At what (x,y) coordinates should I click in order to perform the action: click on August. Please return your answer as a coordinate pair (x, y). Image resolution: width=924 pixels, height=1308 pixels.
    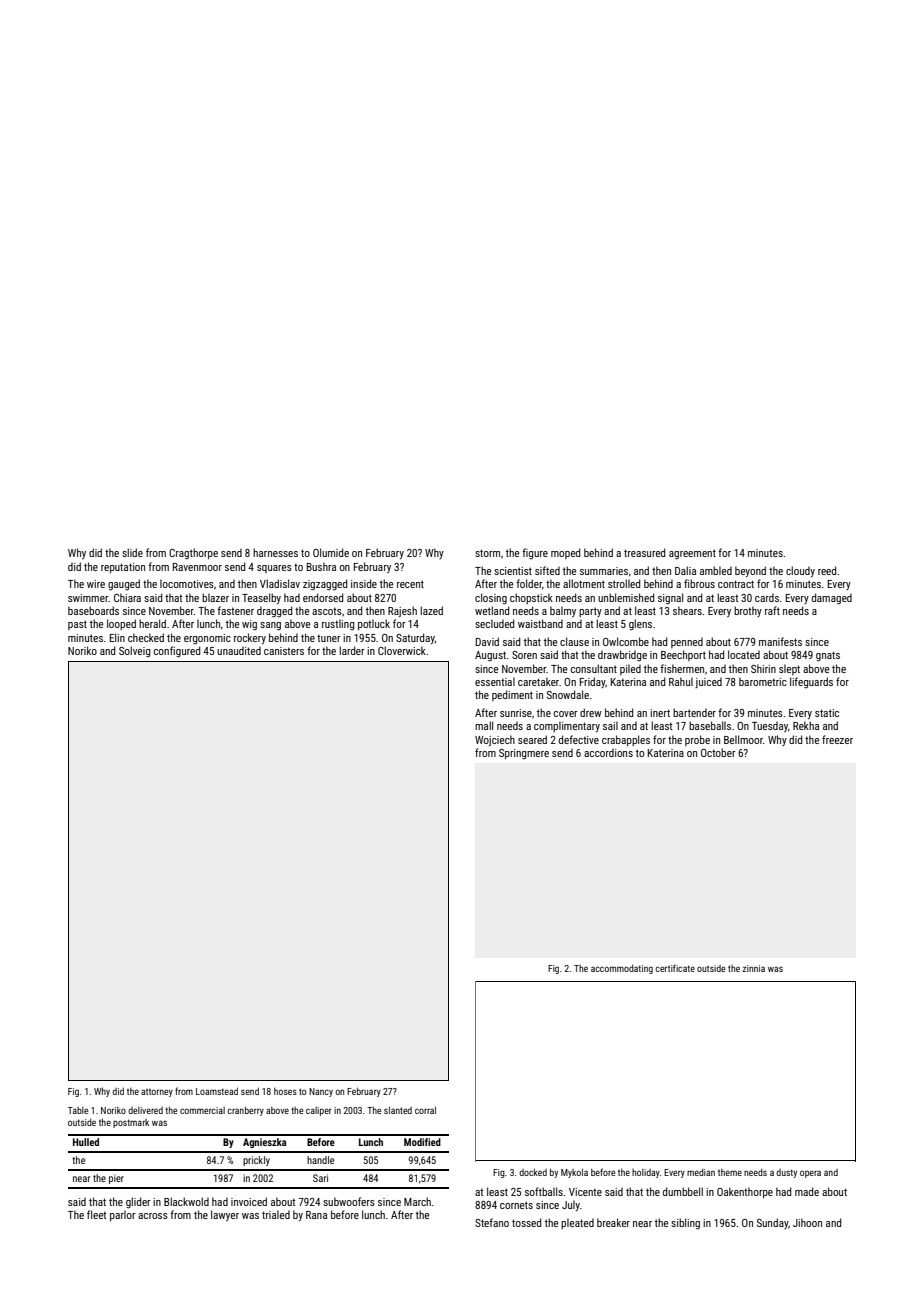
    Looking at the image, I should click on (490, 656).
